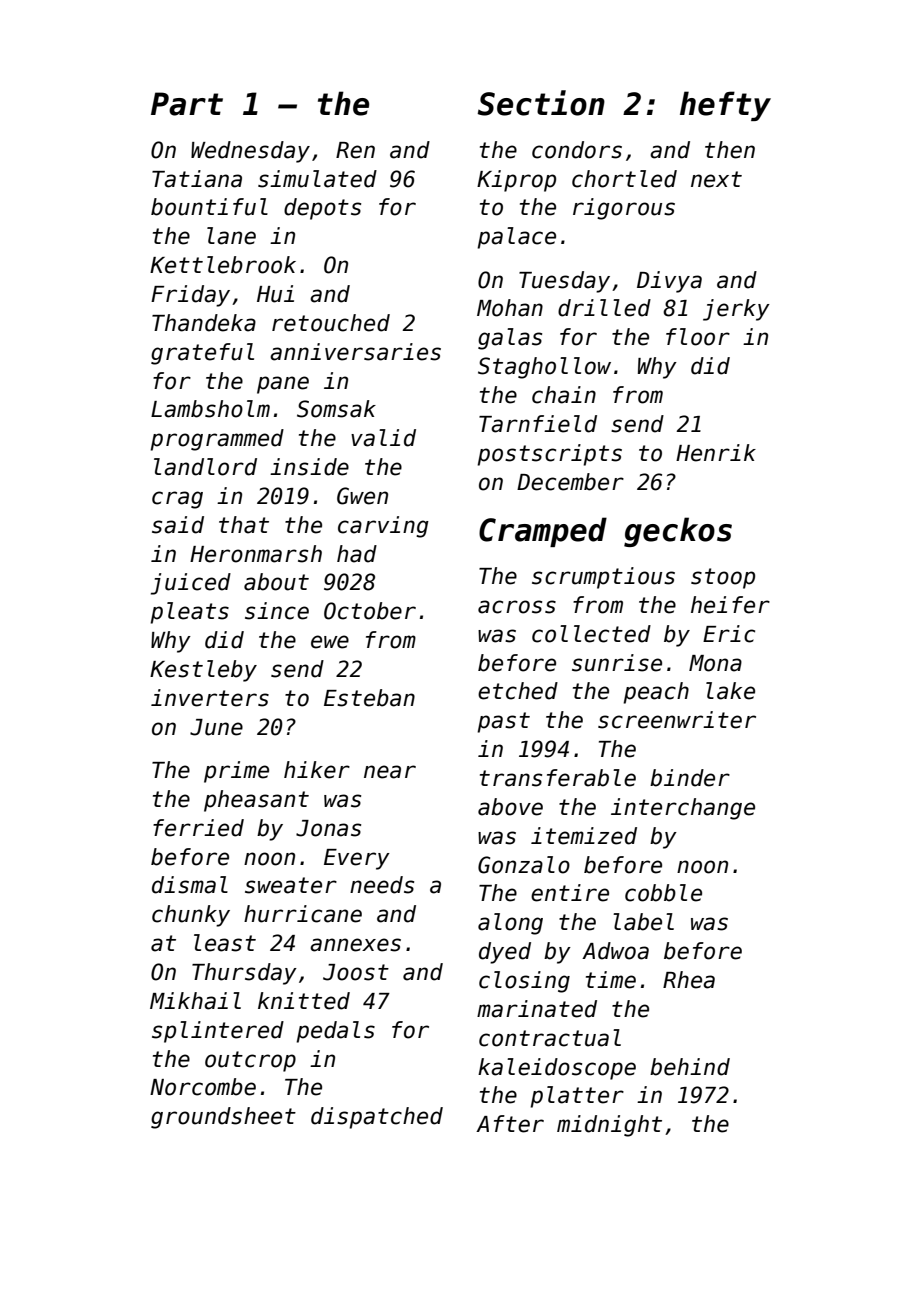 The width and height of the document is (924, 1311). Describe the element at coordinates (557, 1069) in the document. I see `kaleidoscope` at that location.
